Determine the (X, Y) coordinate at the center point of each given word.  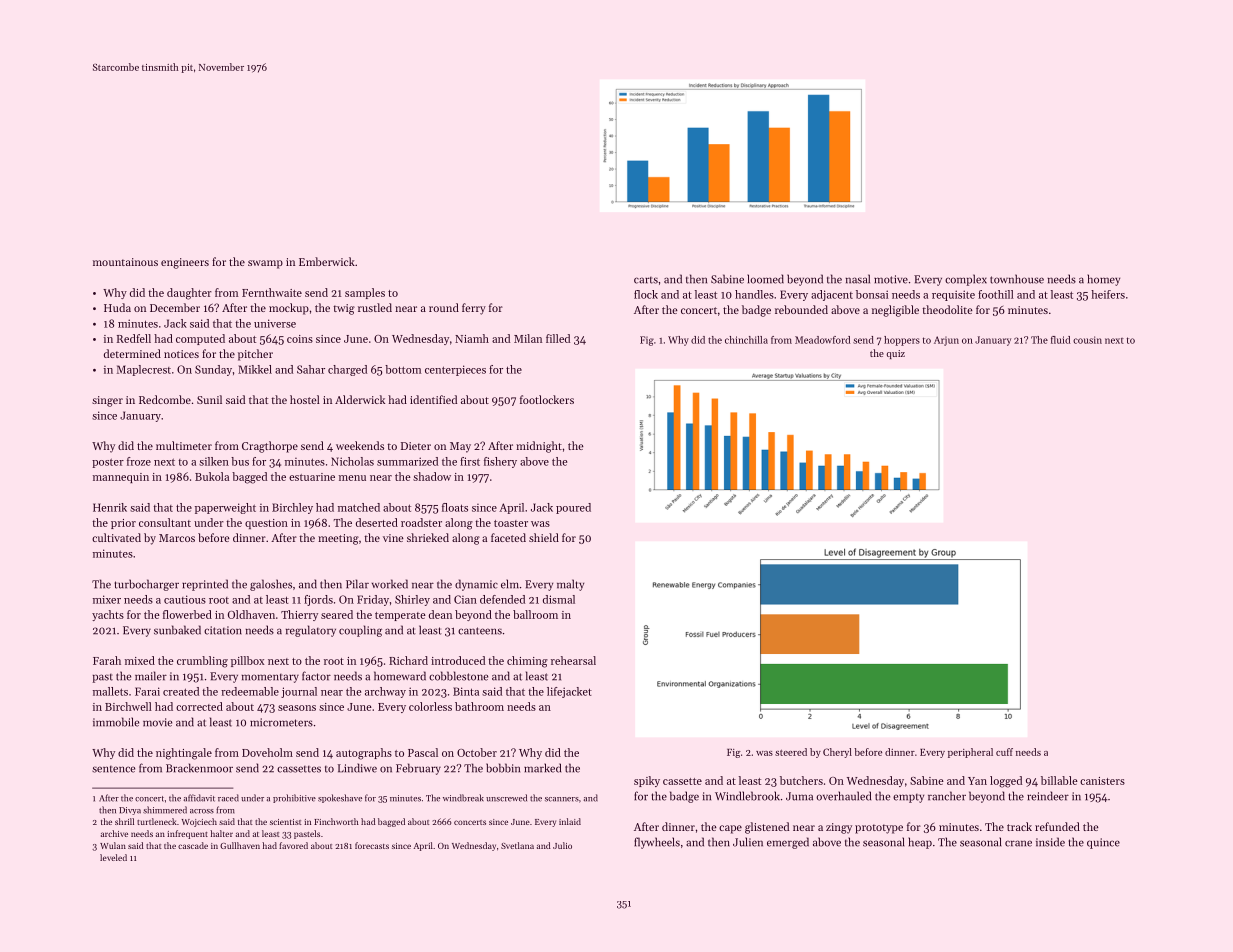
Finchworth (336, 821)
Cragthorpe (270, 447)
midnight (539, 447)
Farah (107, 660)
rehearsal (573, 660)
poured (573, 508)
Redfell (134, 338)
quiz (895, 354)
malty (570, 585)
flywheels (657, 843)
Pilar (357, 584)
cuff (1004, 752)
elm (510, 584)
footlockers (547, 399)
